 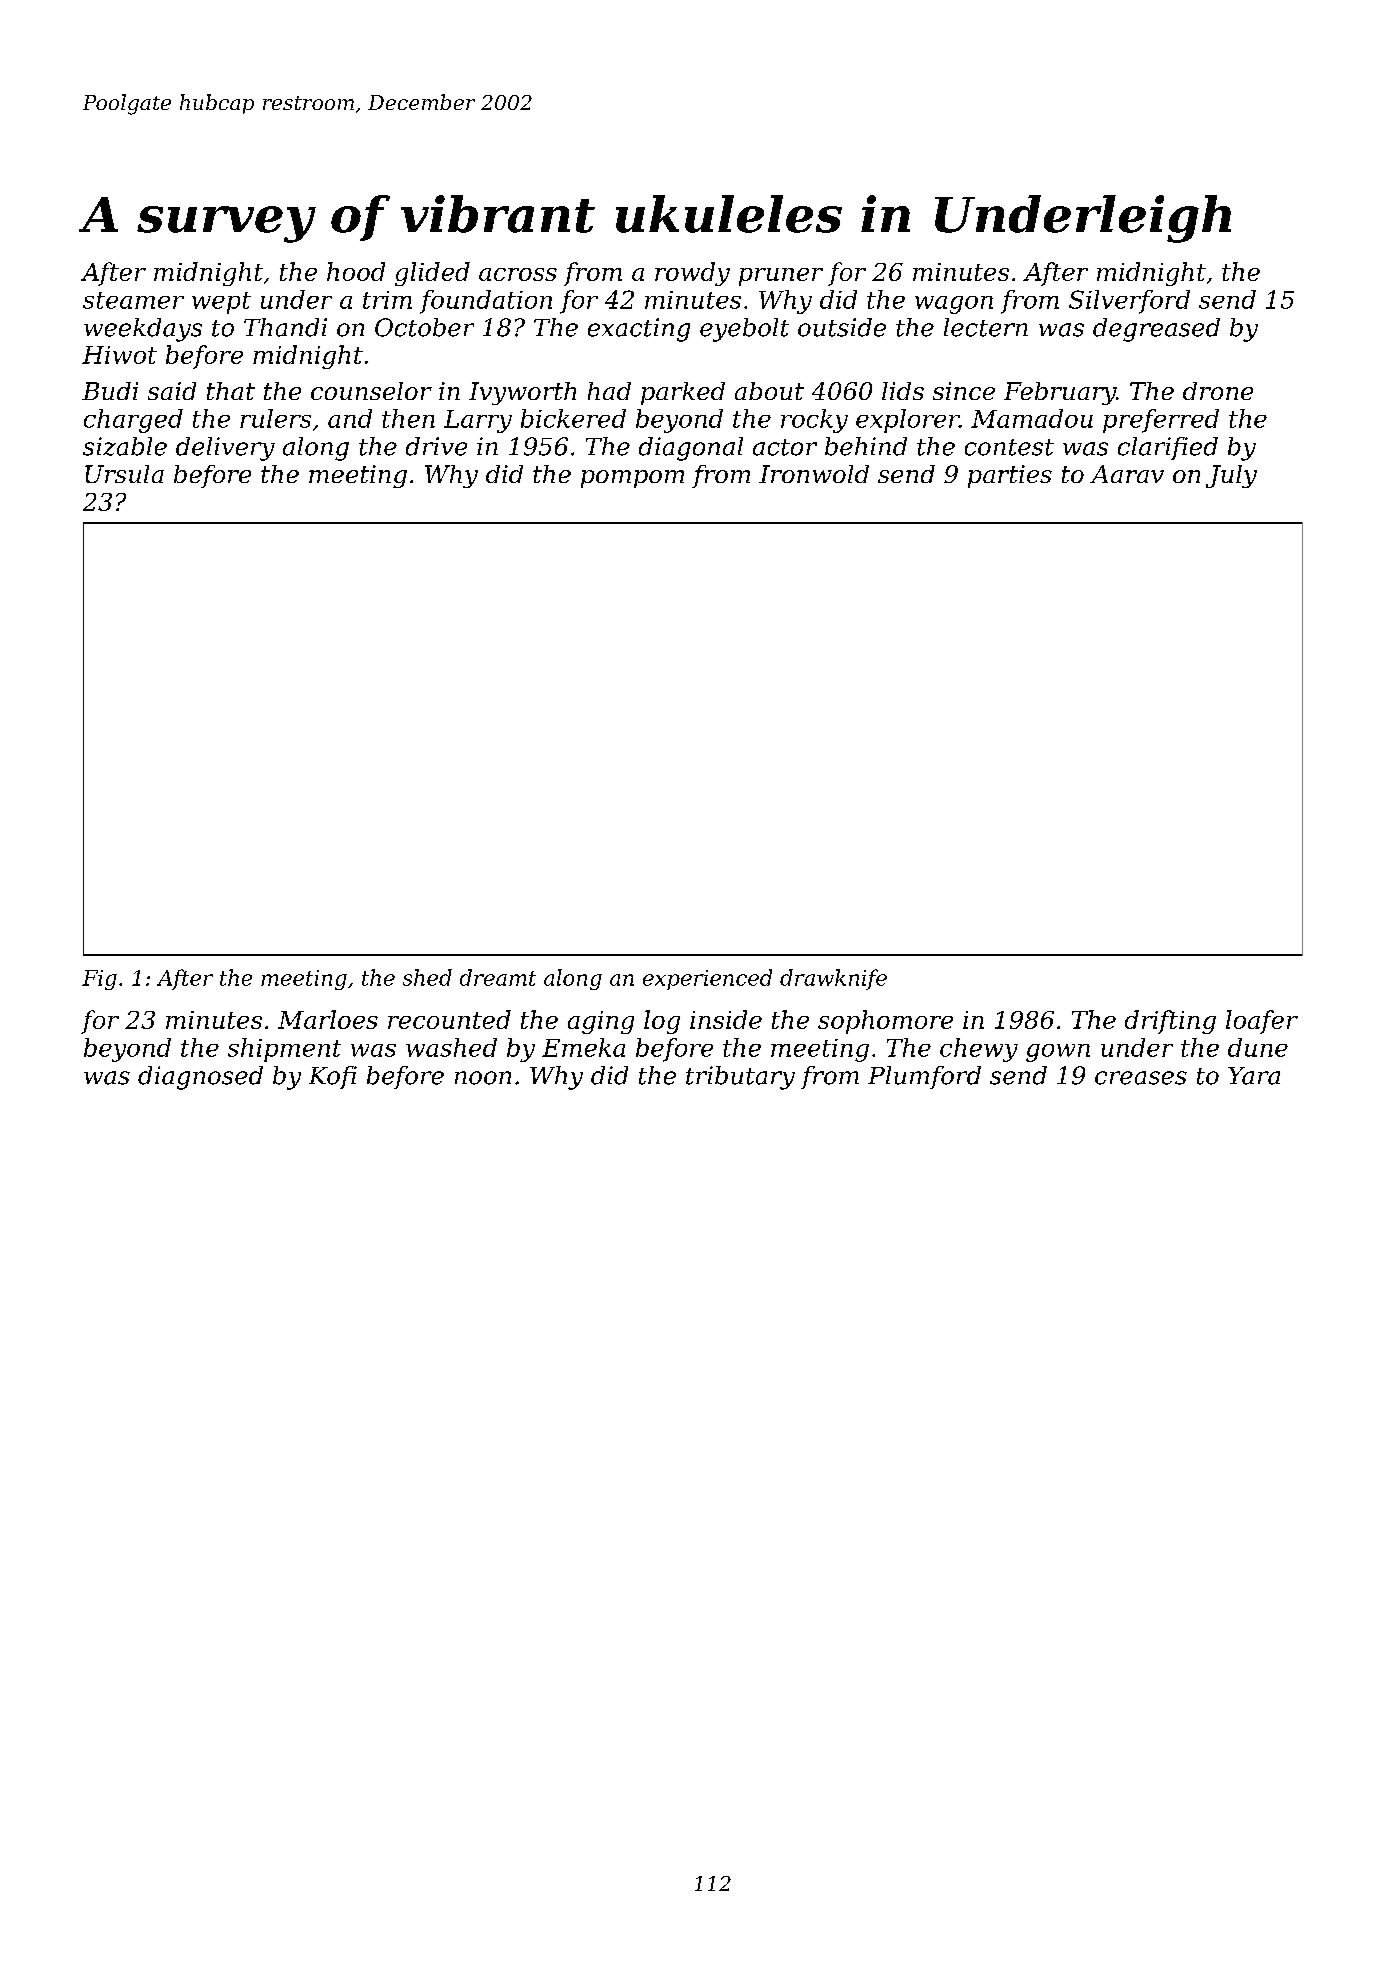 What do you see at coordinates (328, 1019) in the screenshot?
I see `Marloes` at bounding box center [328, 1019].
